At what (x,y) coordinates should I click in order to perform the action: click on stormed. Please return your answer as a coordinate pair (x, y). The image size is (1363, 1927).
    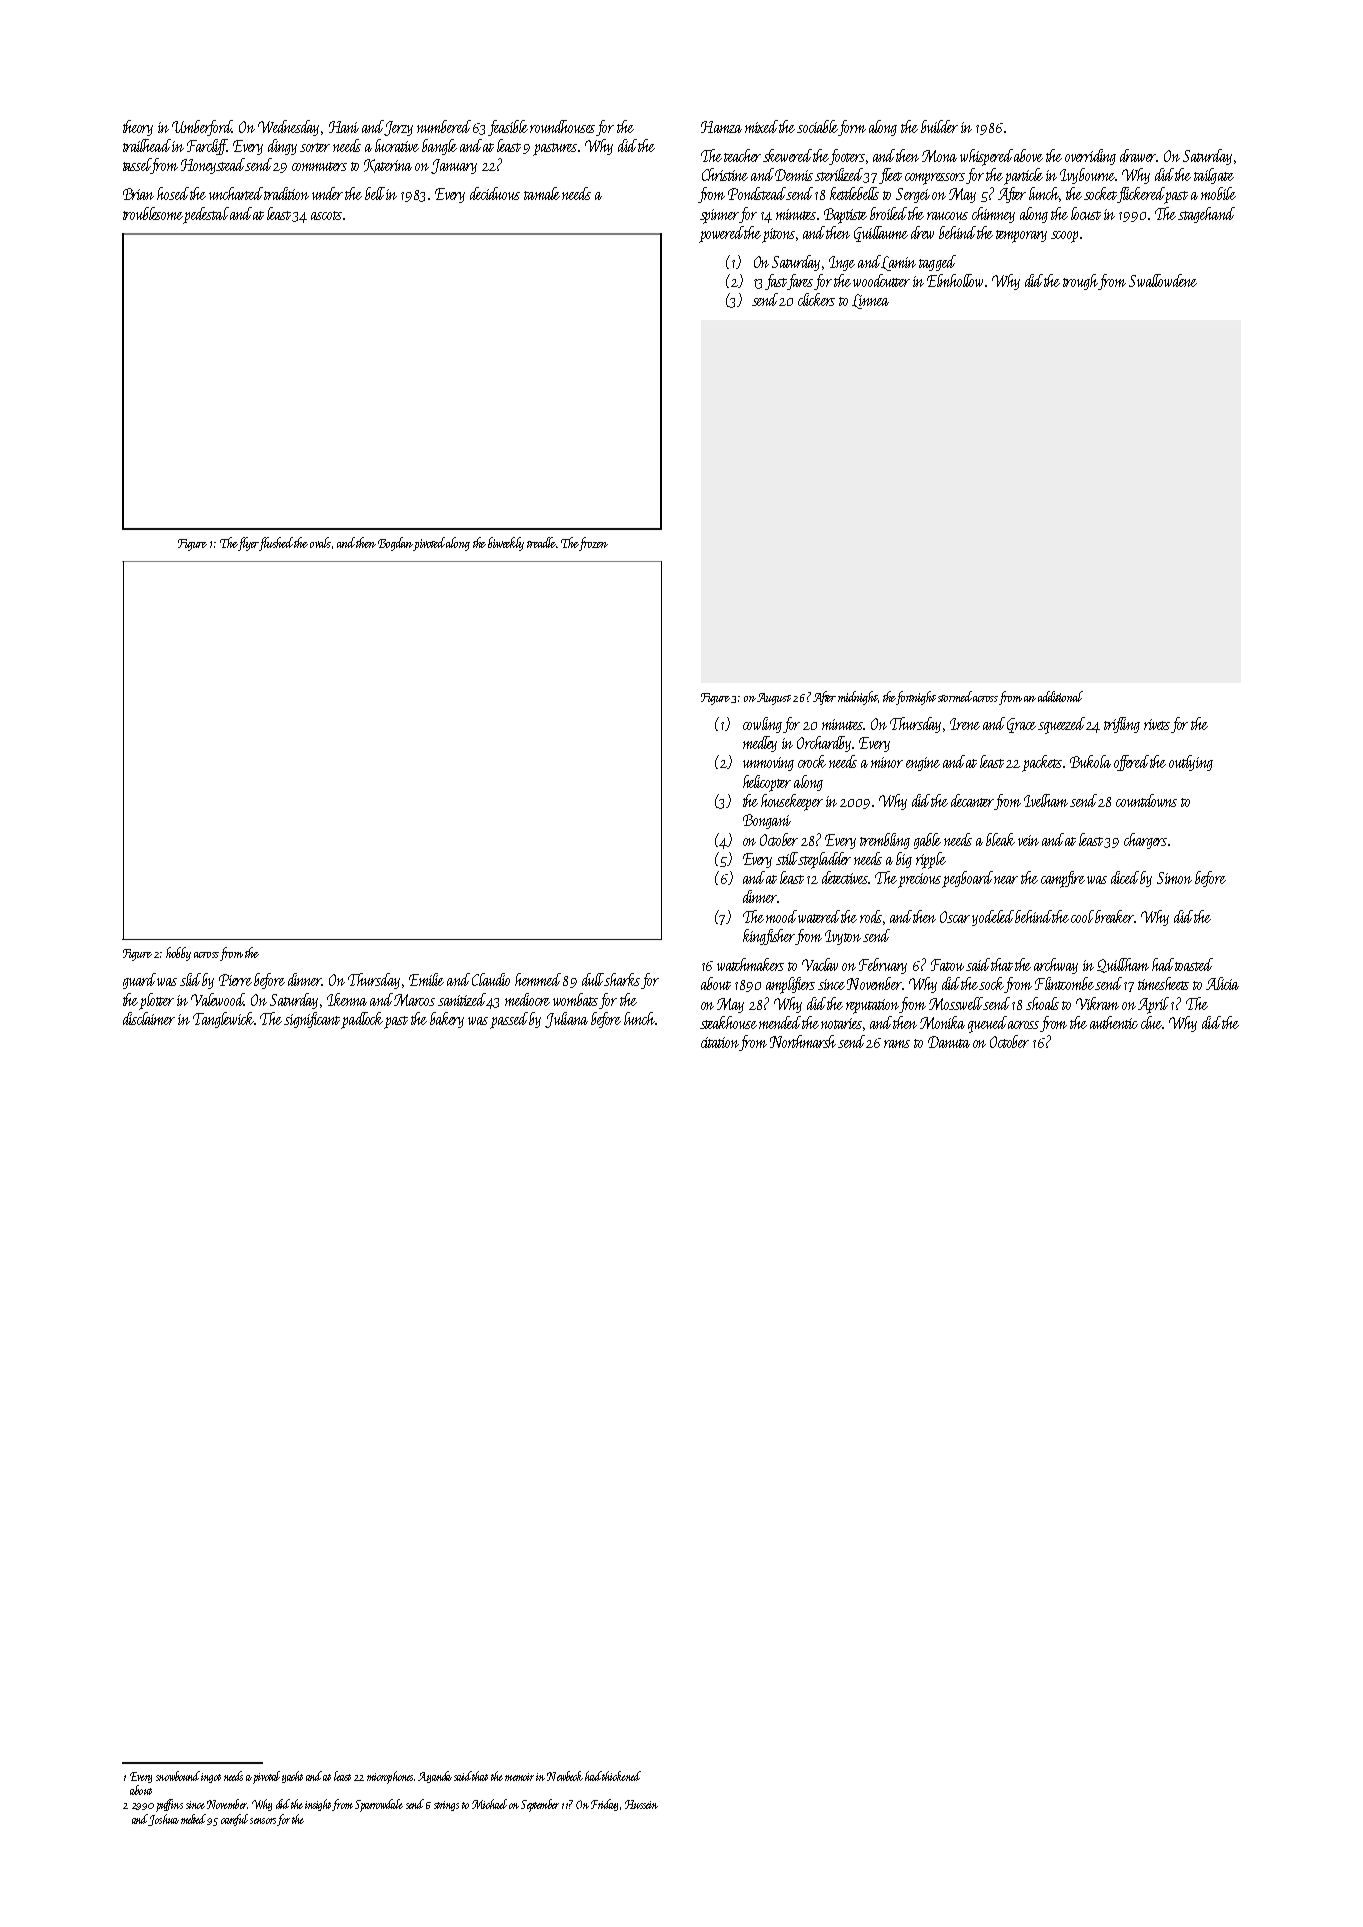
    Looking at the image, I should click on (955, 696).
